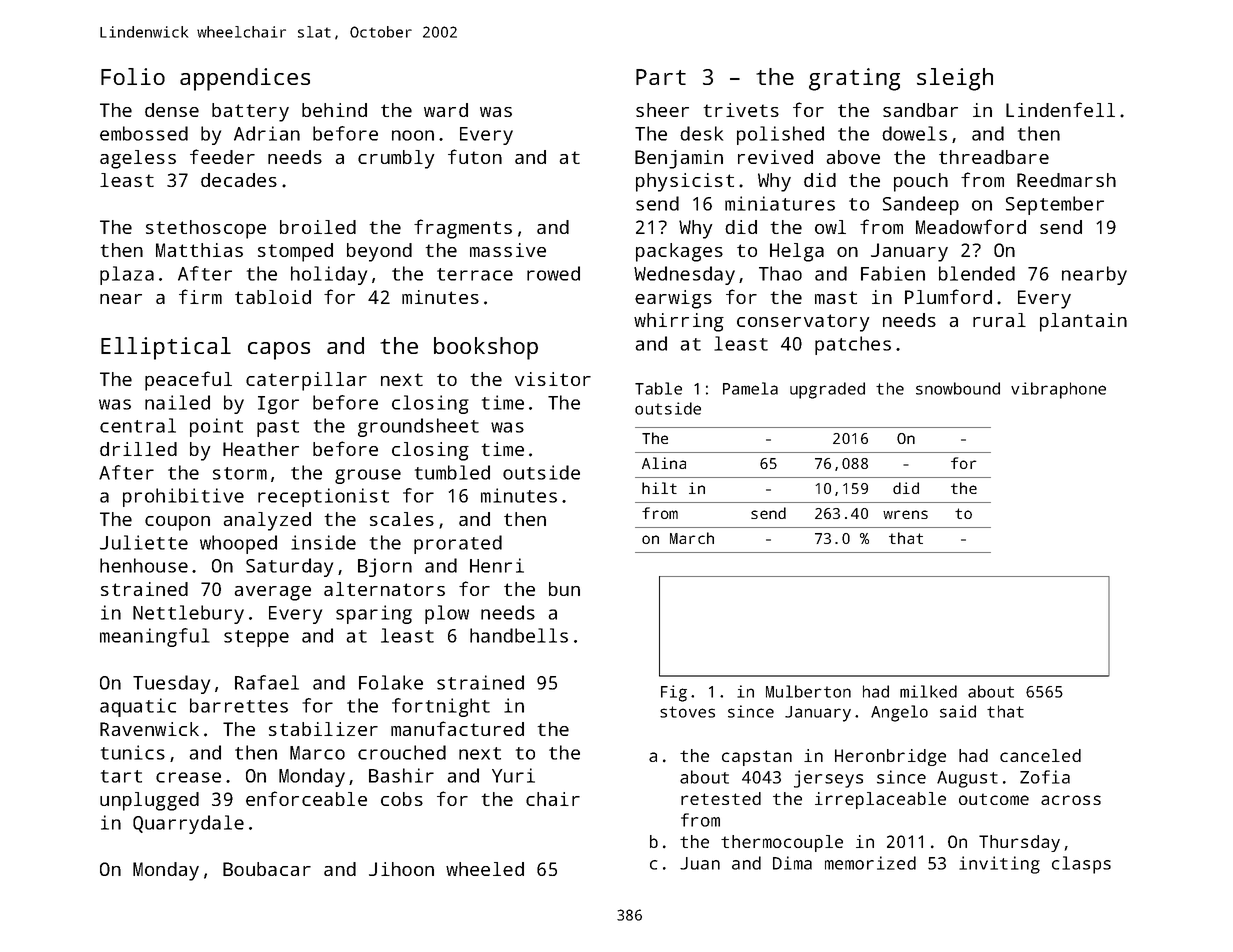  What do you see at coordinates (222, 156) in the screenshot?
I see `feeder` at bounding box center [222, 156].
